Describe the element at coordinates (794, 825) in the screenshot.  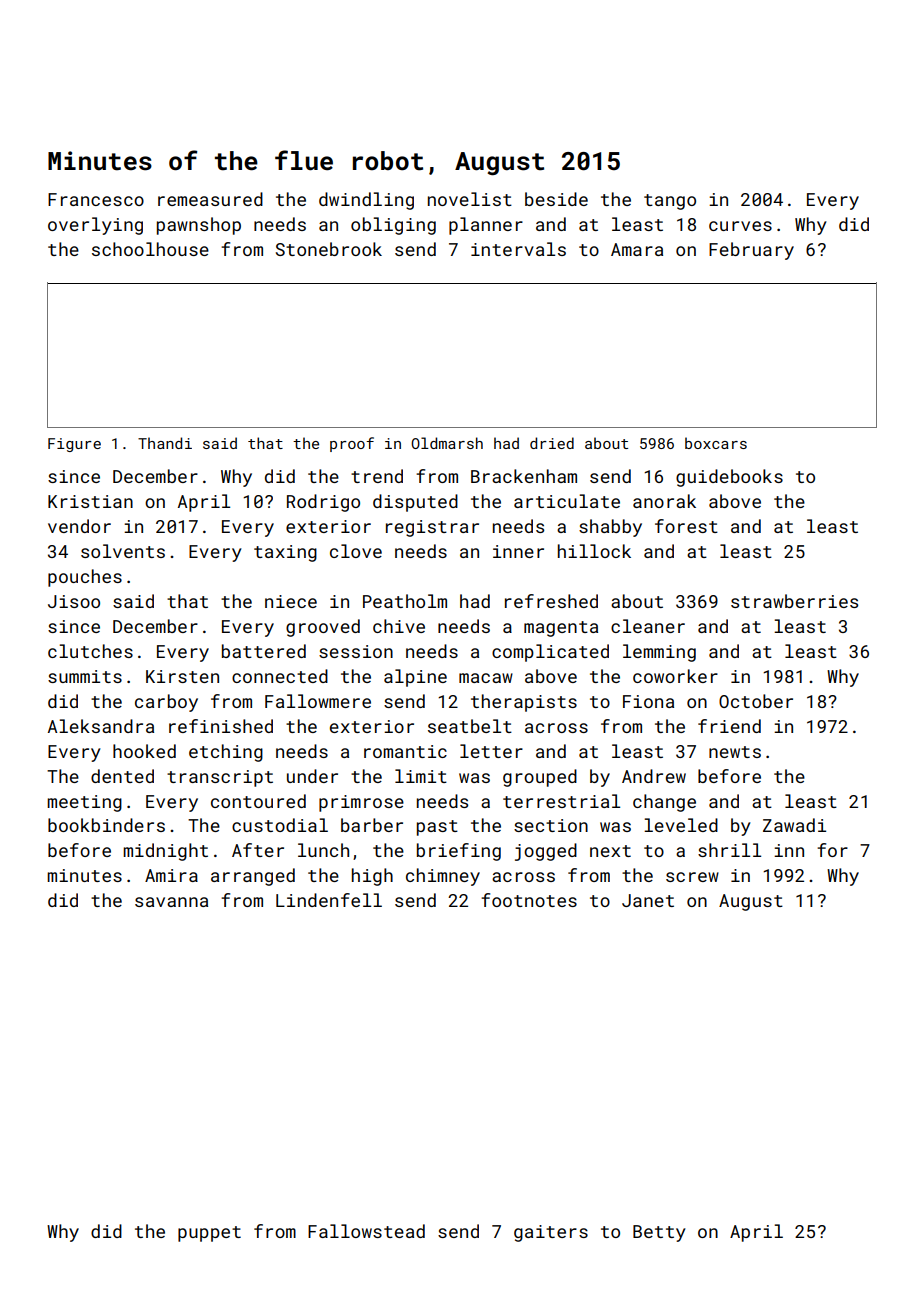
I see `Zawadi` at that location.
